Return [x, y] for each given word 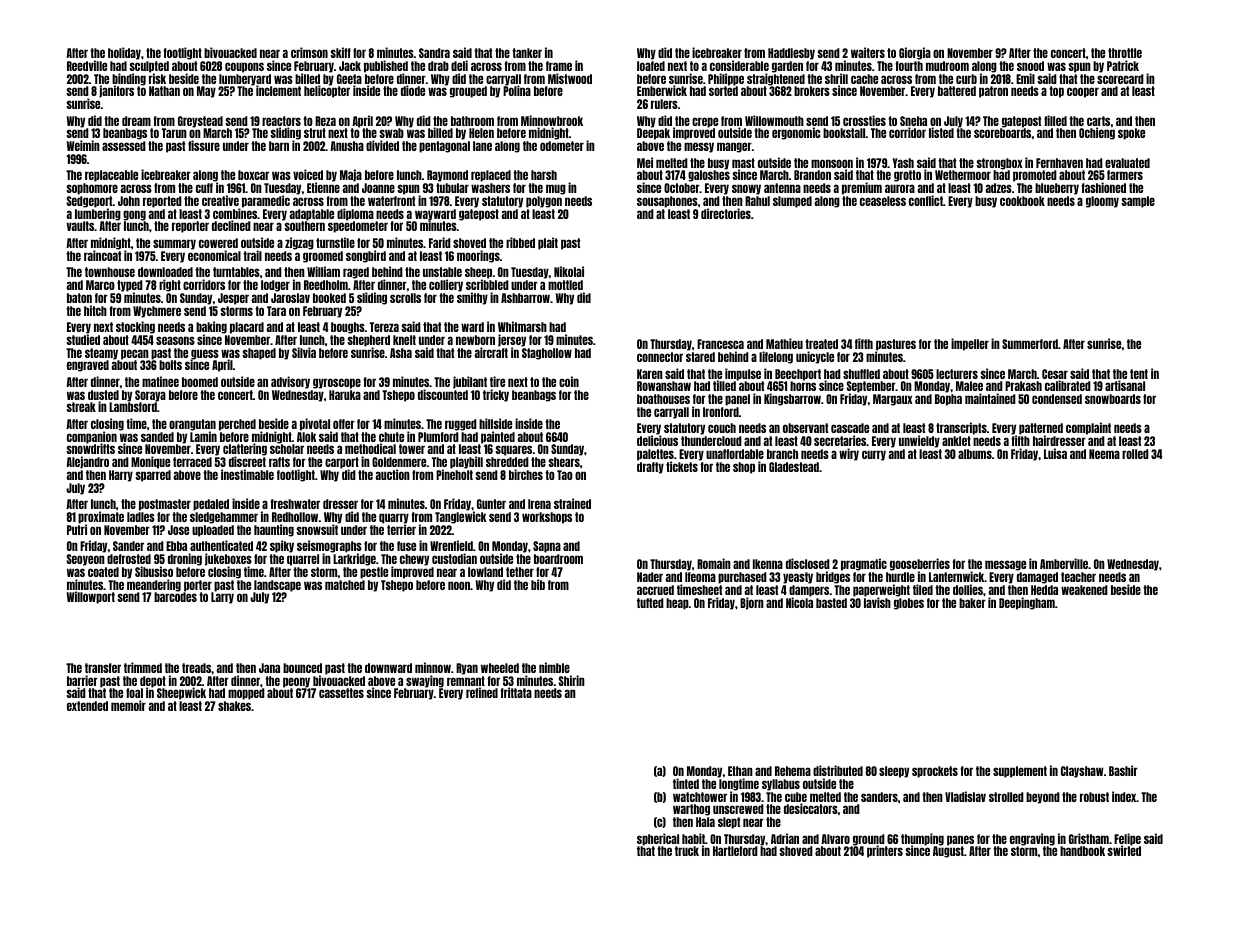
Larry [222, 598]
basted [831, 603]
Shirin [571, 680]
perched [237, 425]
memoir [128, 705]
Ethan [740, 771]
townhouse [110, 272]
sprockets [935, 772]
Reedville [87, 65]
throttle [1125, 53]
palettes [655, 455]
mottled [565, 285]
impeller [970, 344]
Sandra [434, 53]
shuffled [861, 374]
